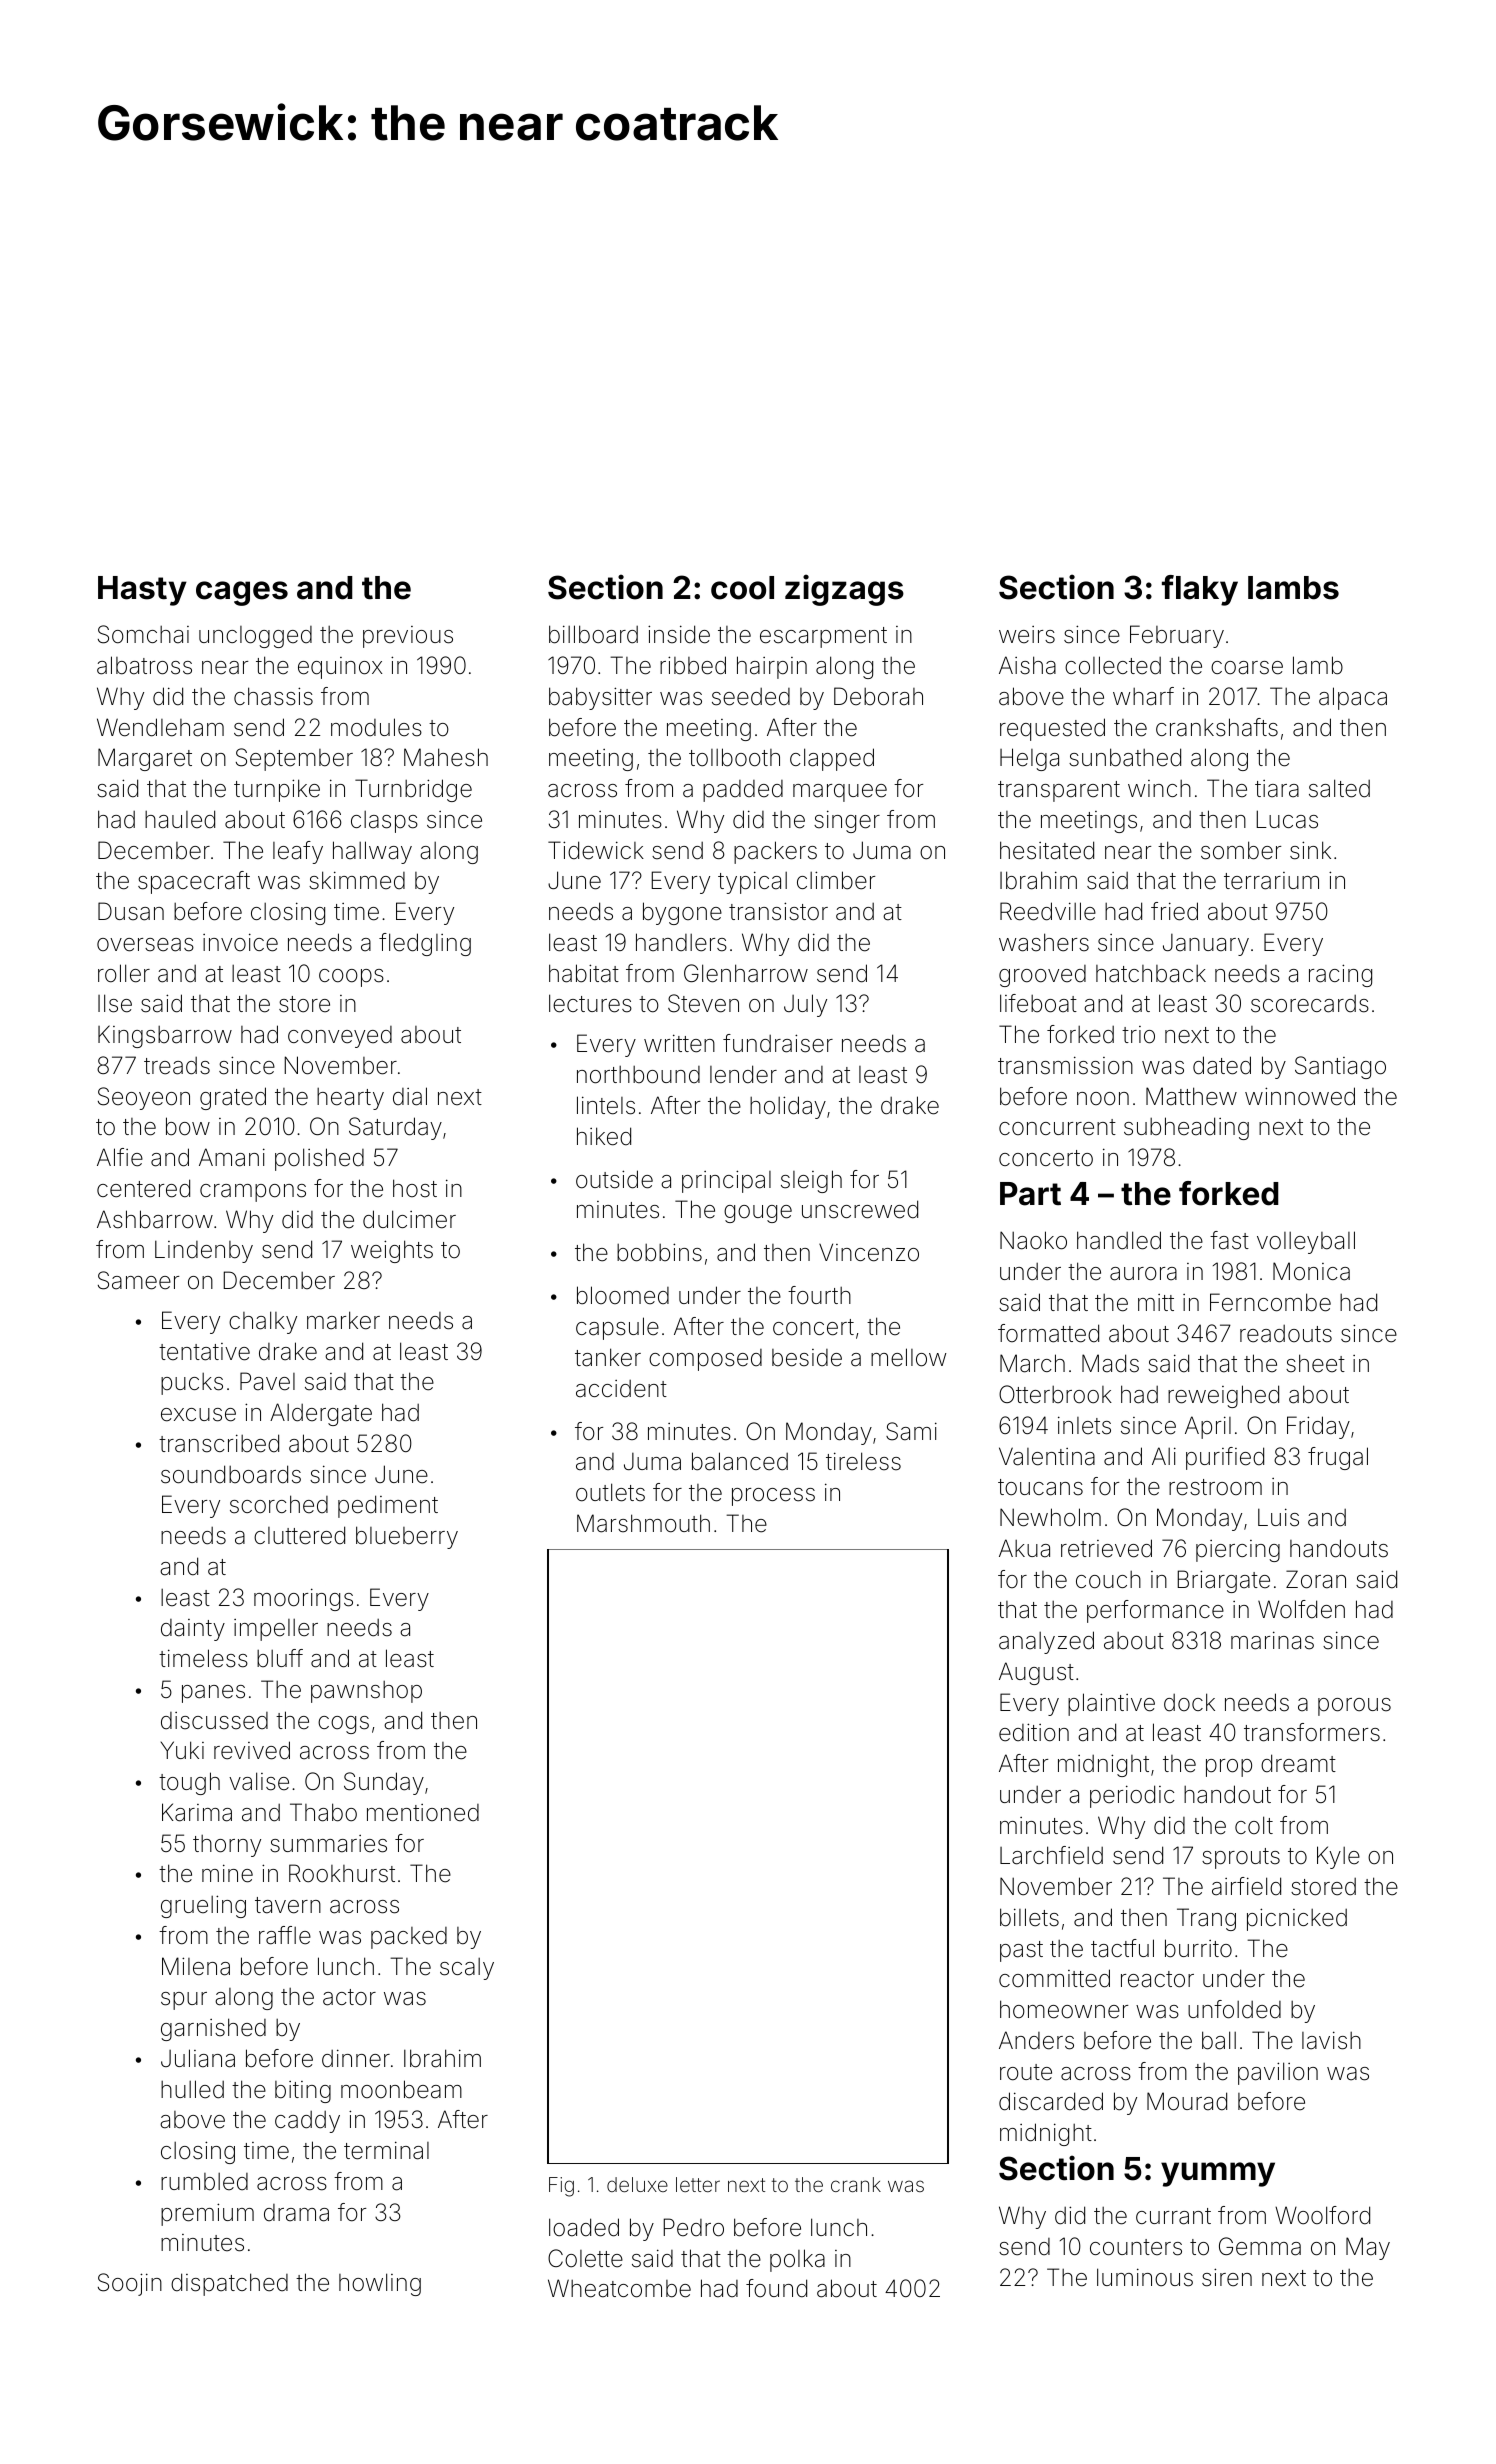 The width and height of the screenshot is (1496, 2464). I want to click on somber, so click(1241, 850).
